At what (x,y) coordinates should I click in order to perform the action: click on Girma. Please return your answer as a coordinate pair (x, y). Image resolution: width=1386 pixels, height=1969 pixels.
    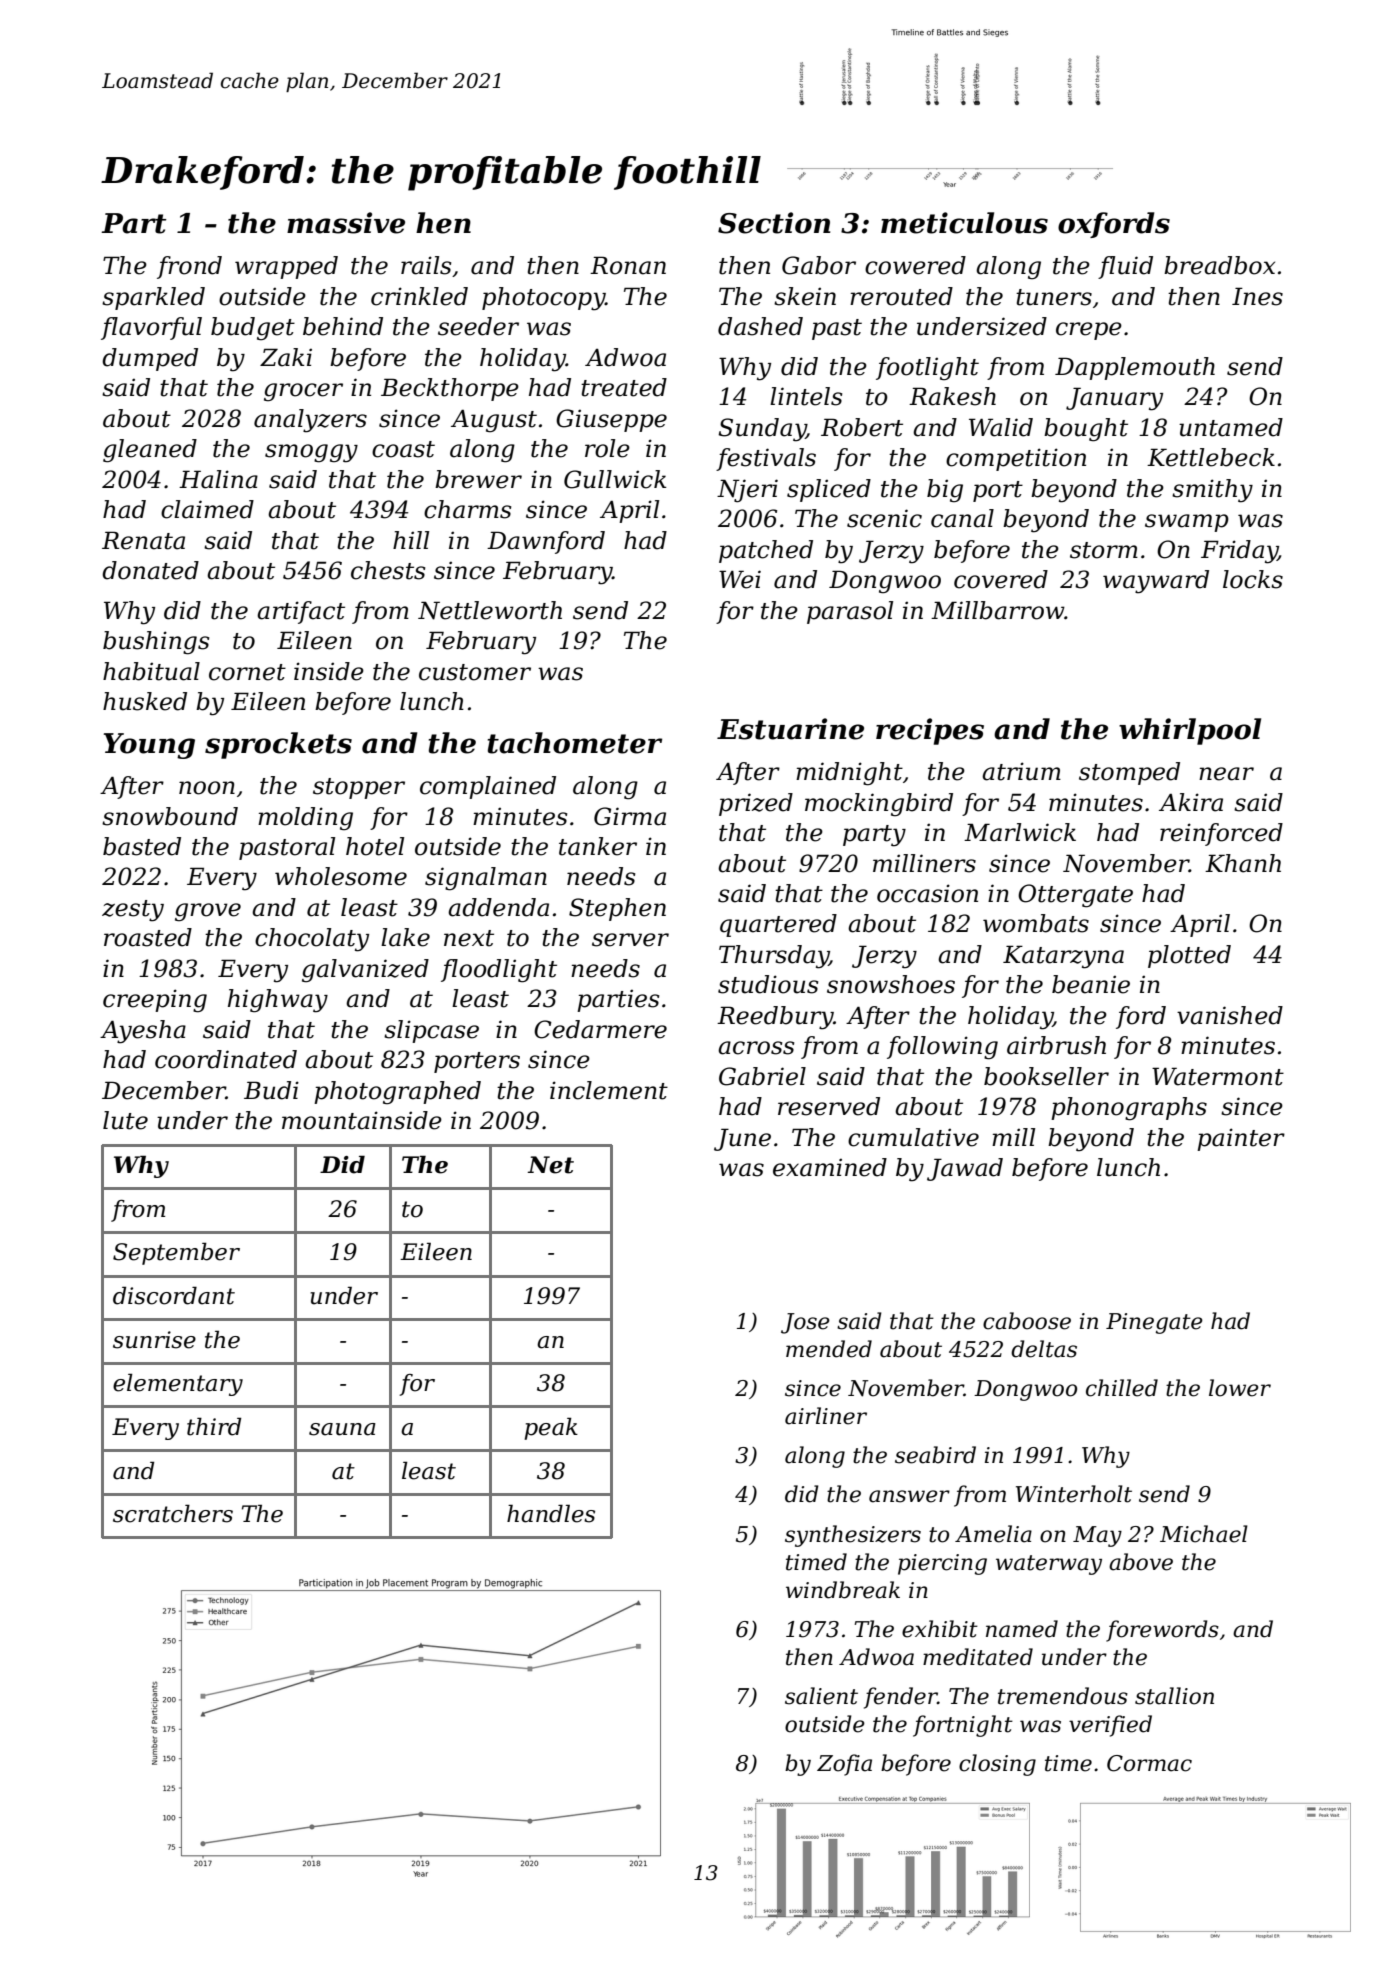
    Looking at the image, I should click on (630, 816).
